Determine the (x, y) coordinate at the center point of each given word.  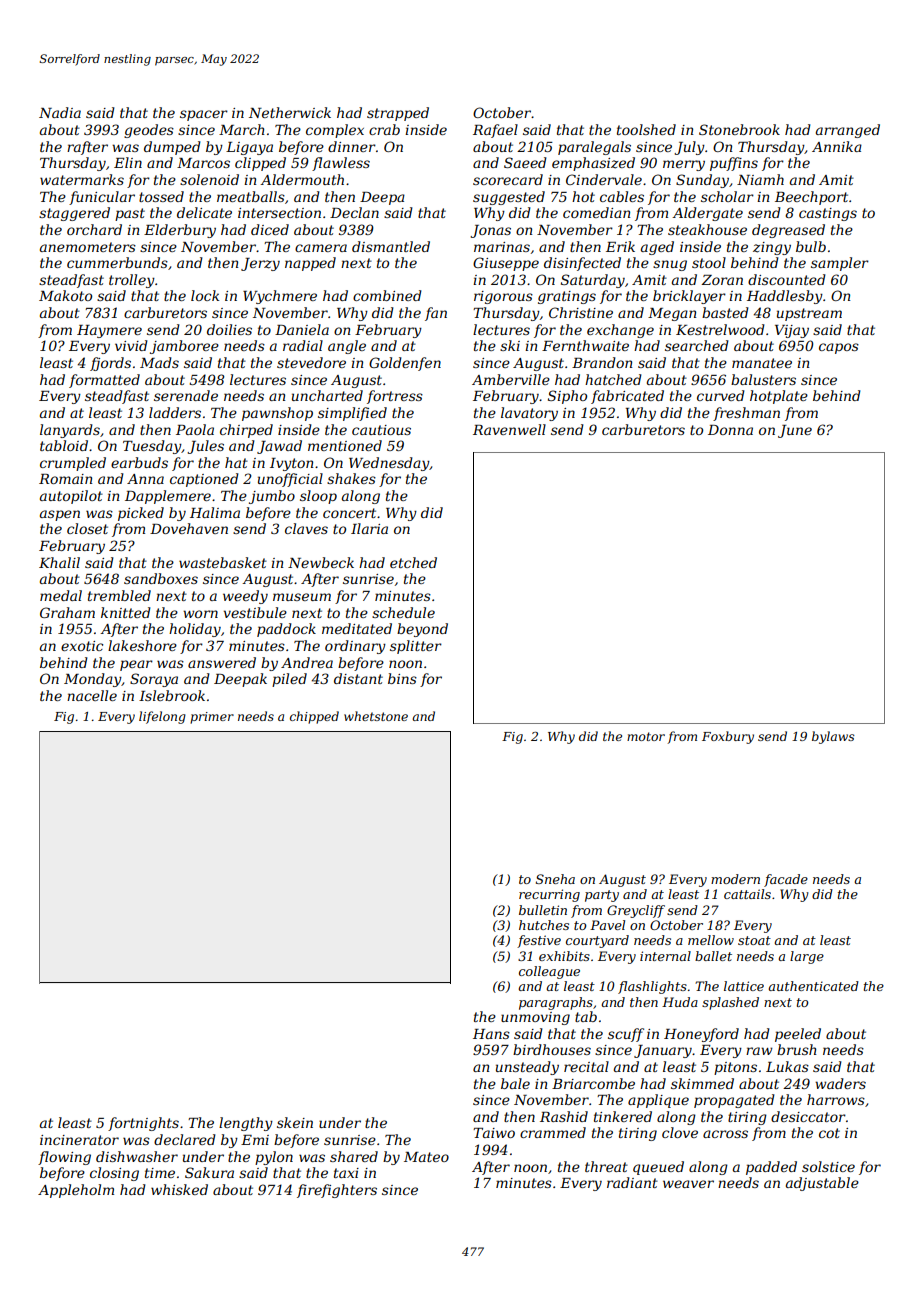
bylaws (833, 737)
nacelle (92, 695)
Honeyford (701, 1035)
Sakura (209, 1172)
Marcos (203, 163)
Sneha (555, 879)
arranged (848, 131)
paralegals (594, 148)
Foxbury (728, 737)
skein (295, 1122)
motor (646, 736)
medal (61, 595)
